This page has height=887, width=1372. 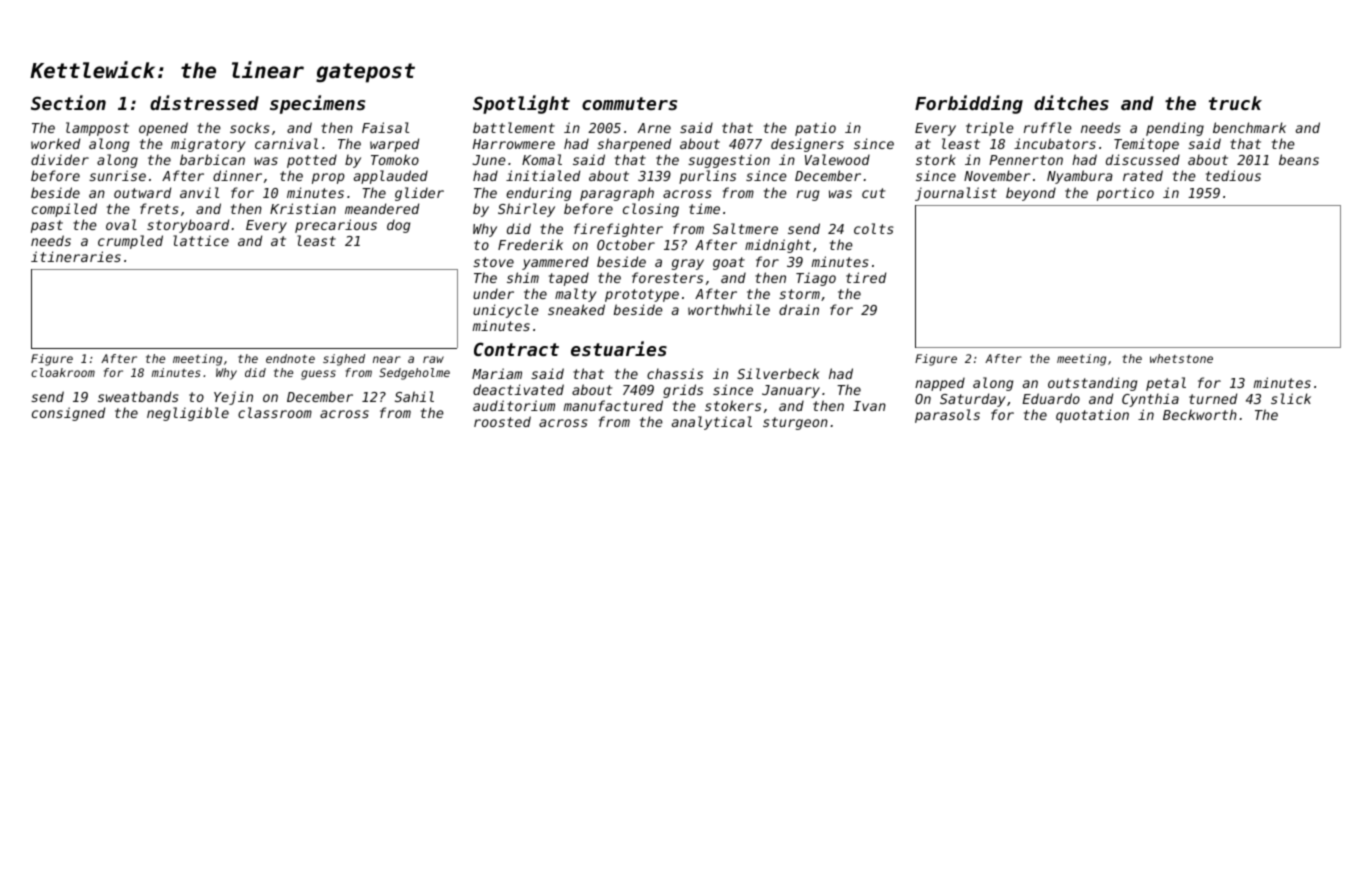 What do you see at coordinates (617, 194) in the page?
I see `paragraph` at bounding box center [617, 194].
